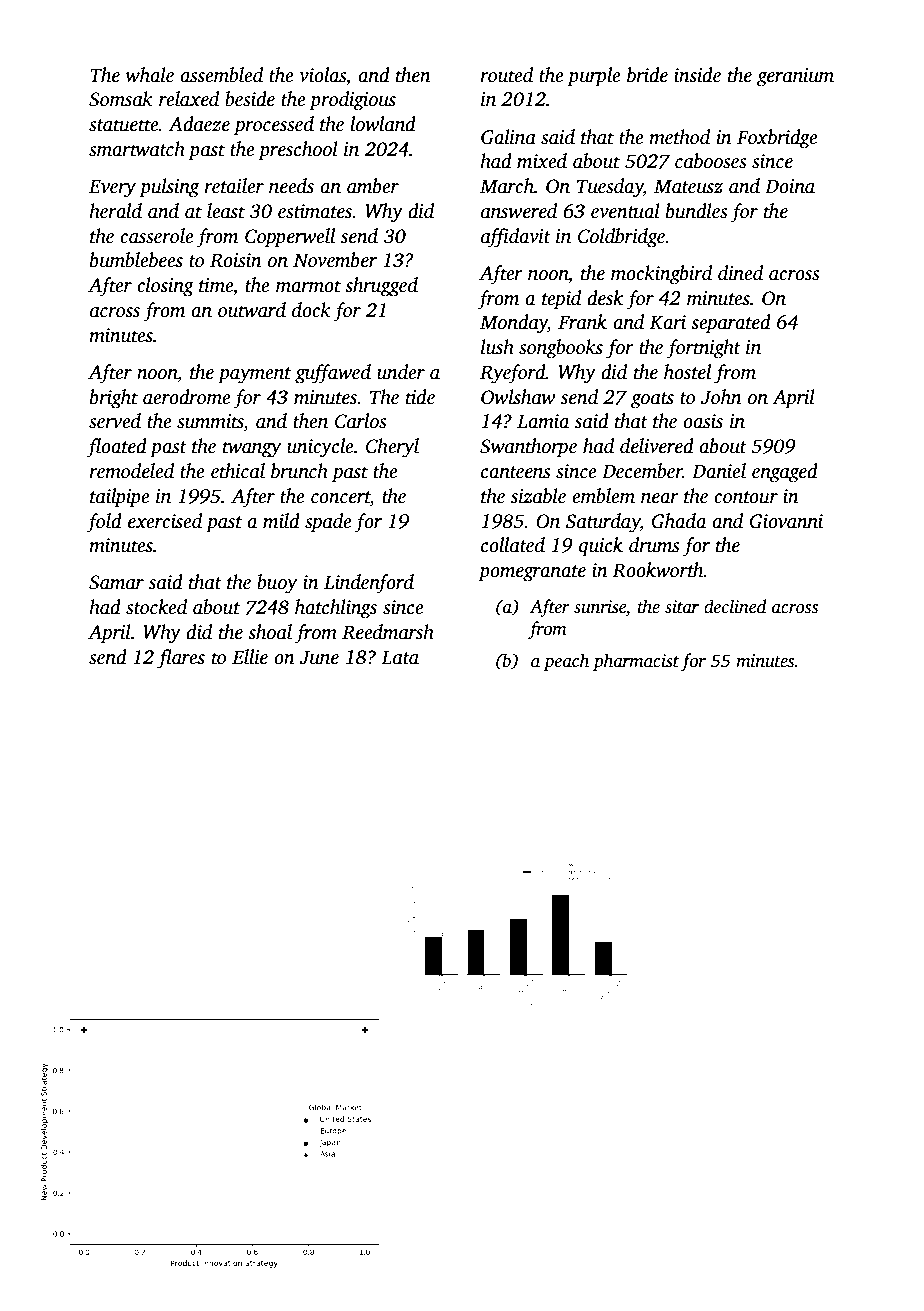  Describe the element at coordinates (150, 75) in the screenshot. I see `whale` at that location.
